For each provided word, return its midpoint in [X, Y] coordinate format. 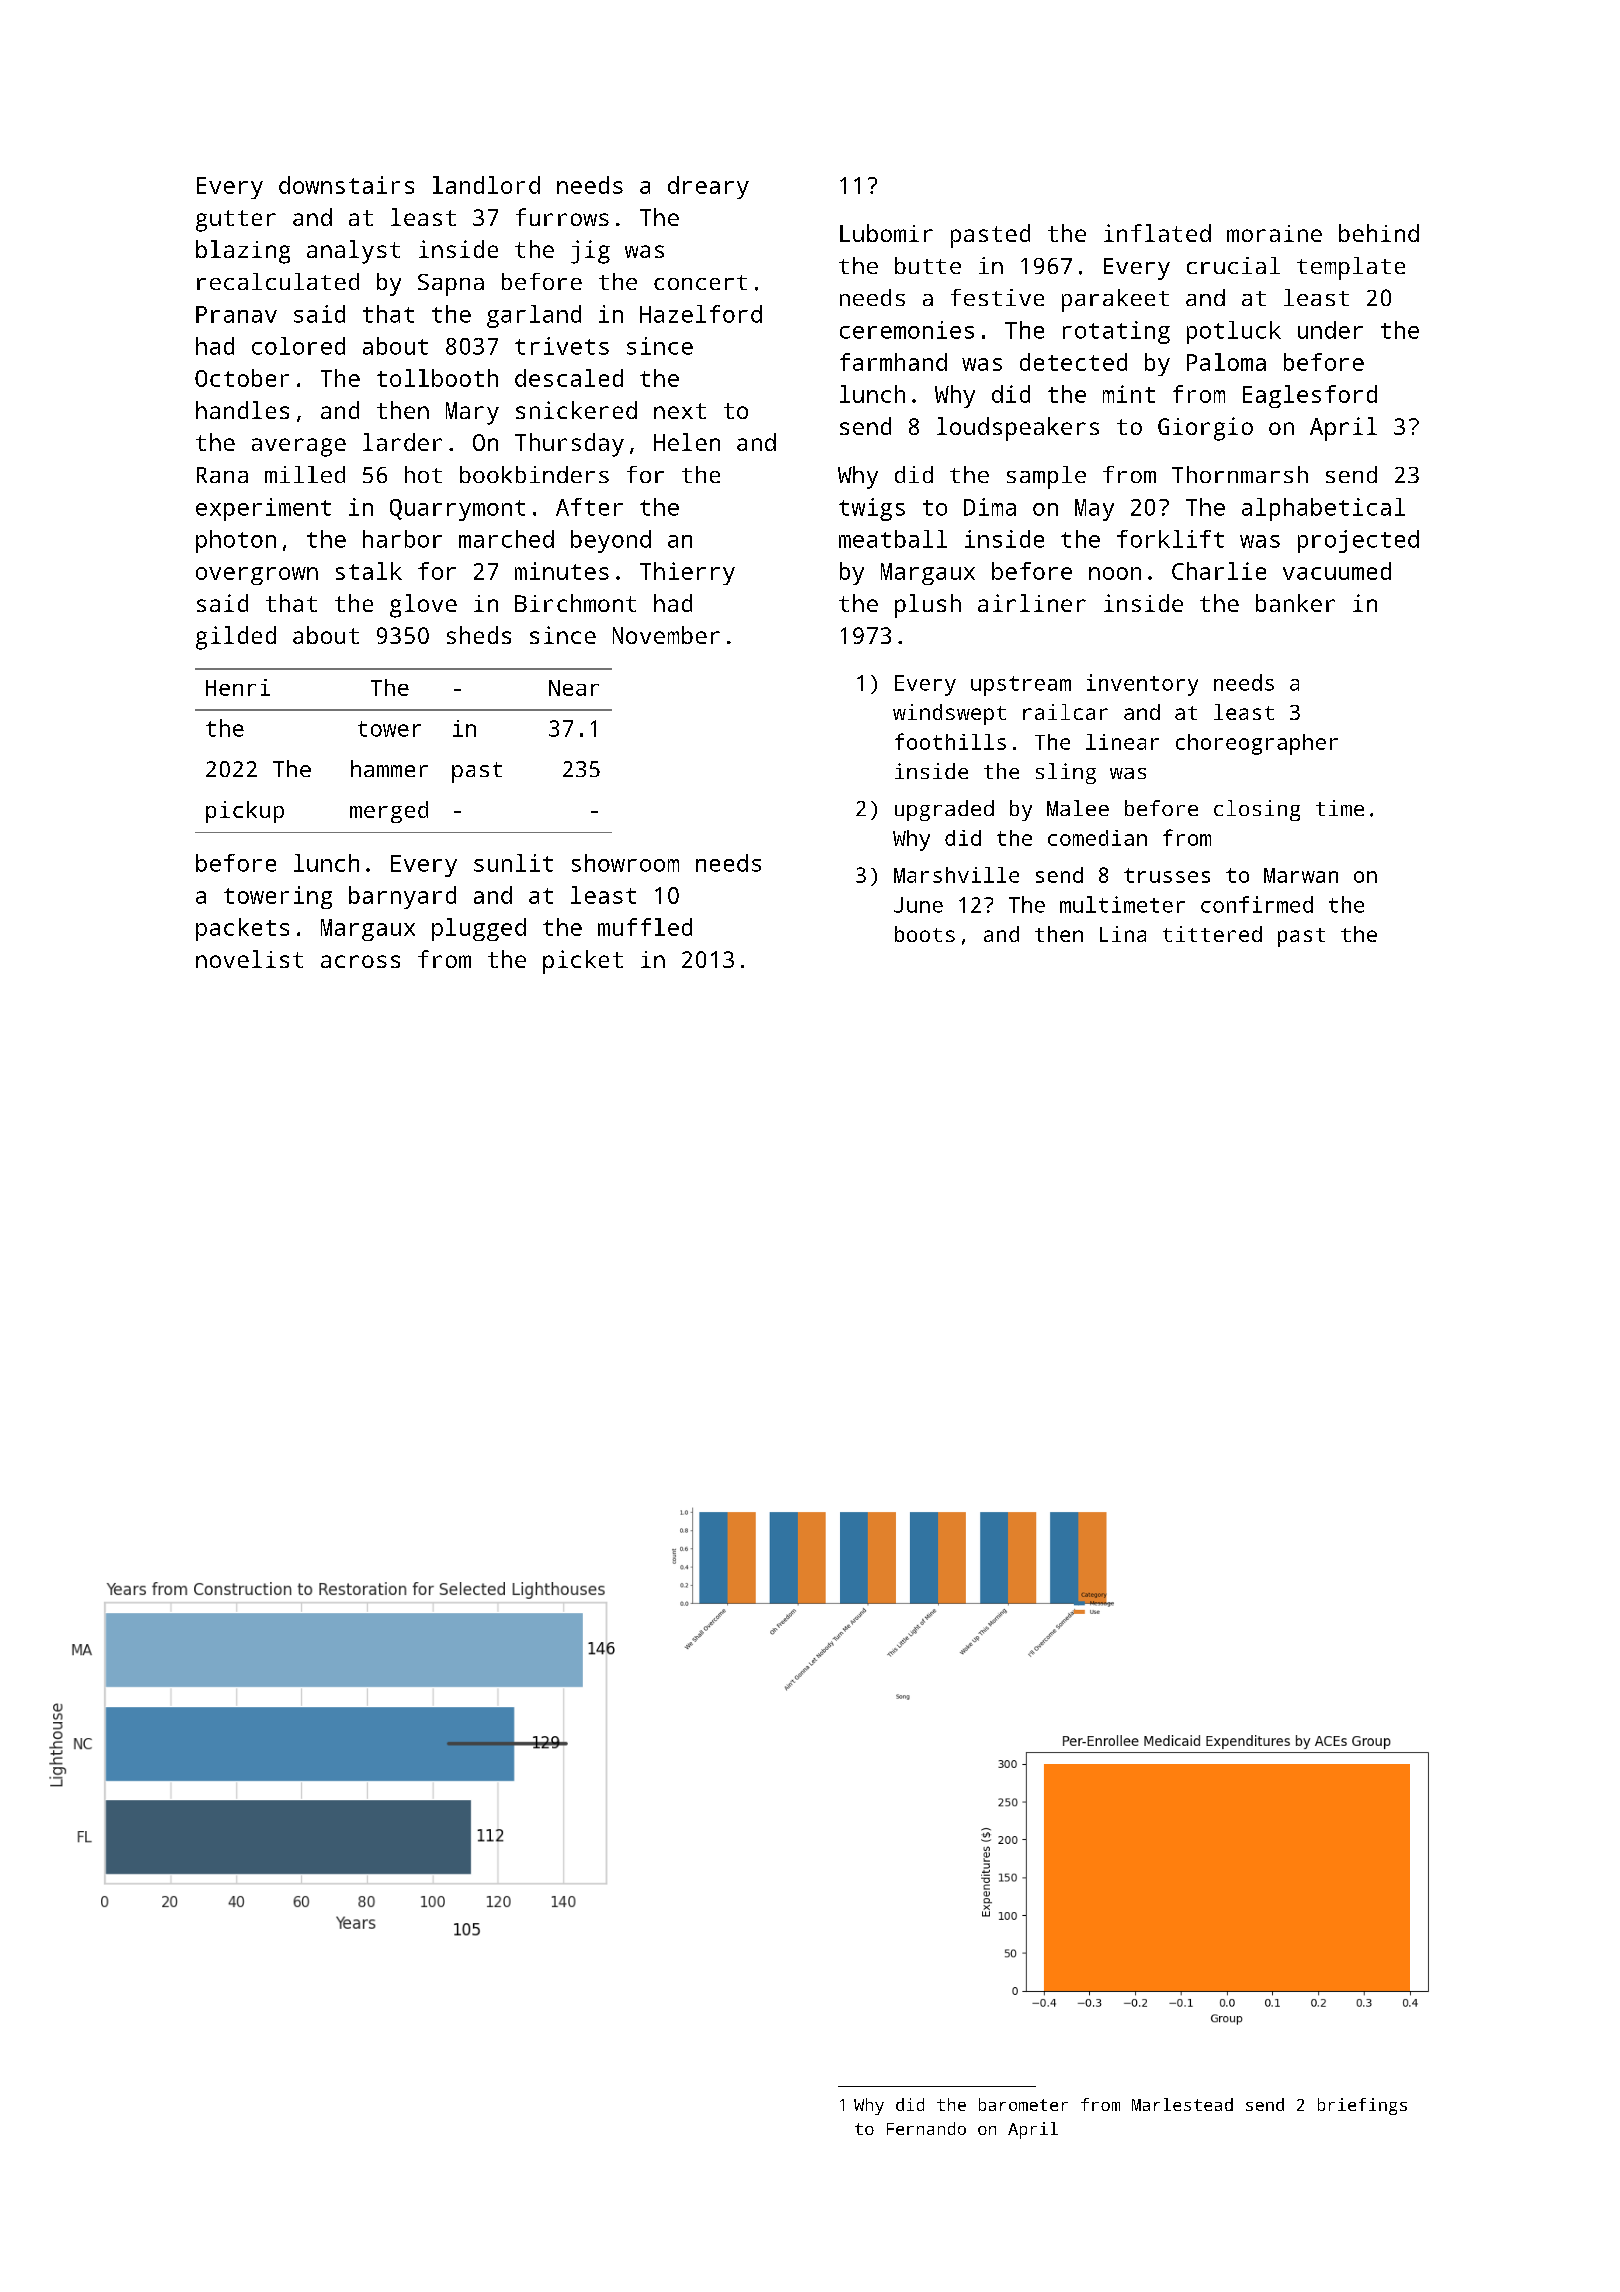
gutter [236, 221]
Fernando [926, 2128]
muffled [645, 927]
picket [583, 962]
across [360, 961]
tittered [1212, 934]
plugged [479, 929]
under [1330, 330]
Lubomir [886, 233]
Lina [1123, 934]
